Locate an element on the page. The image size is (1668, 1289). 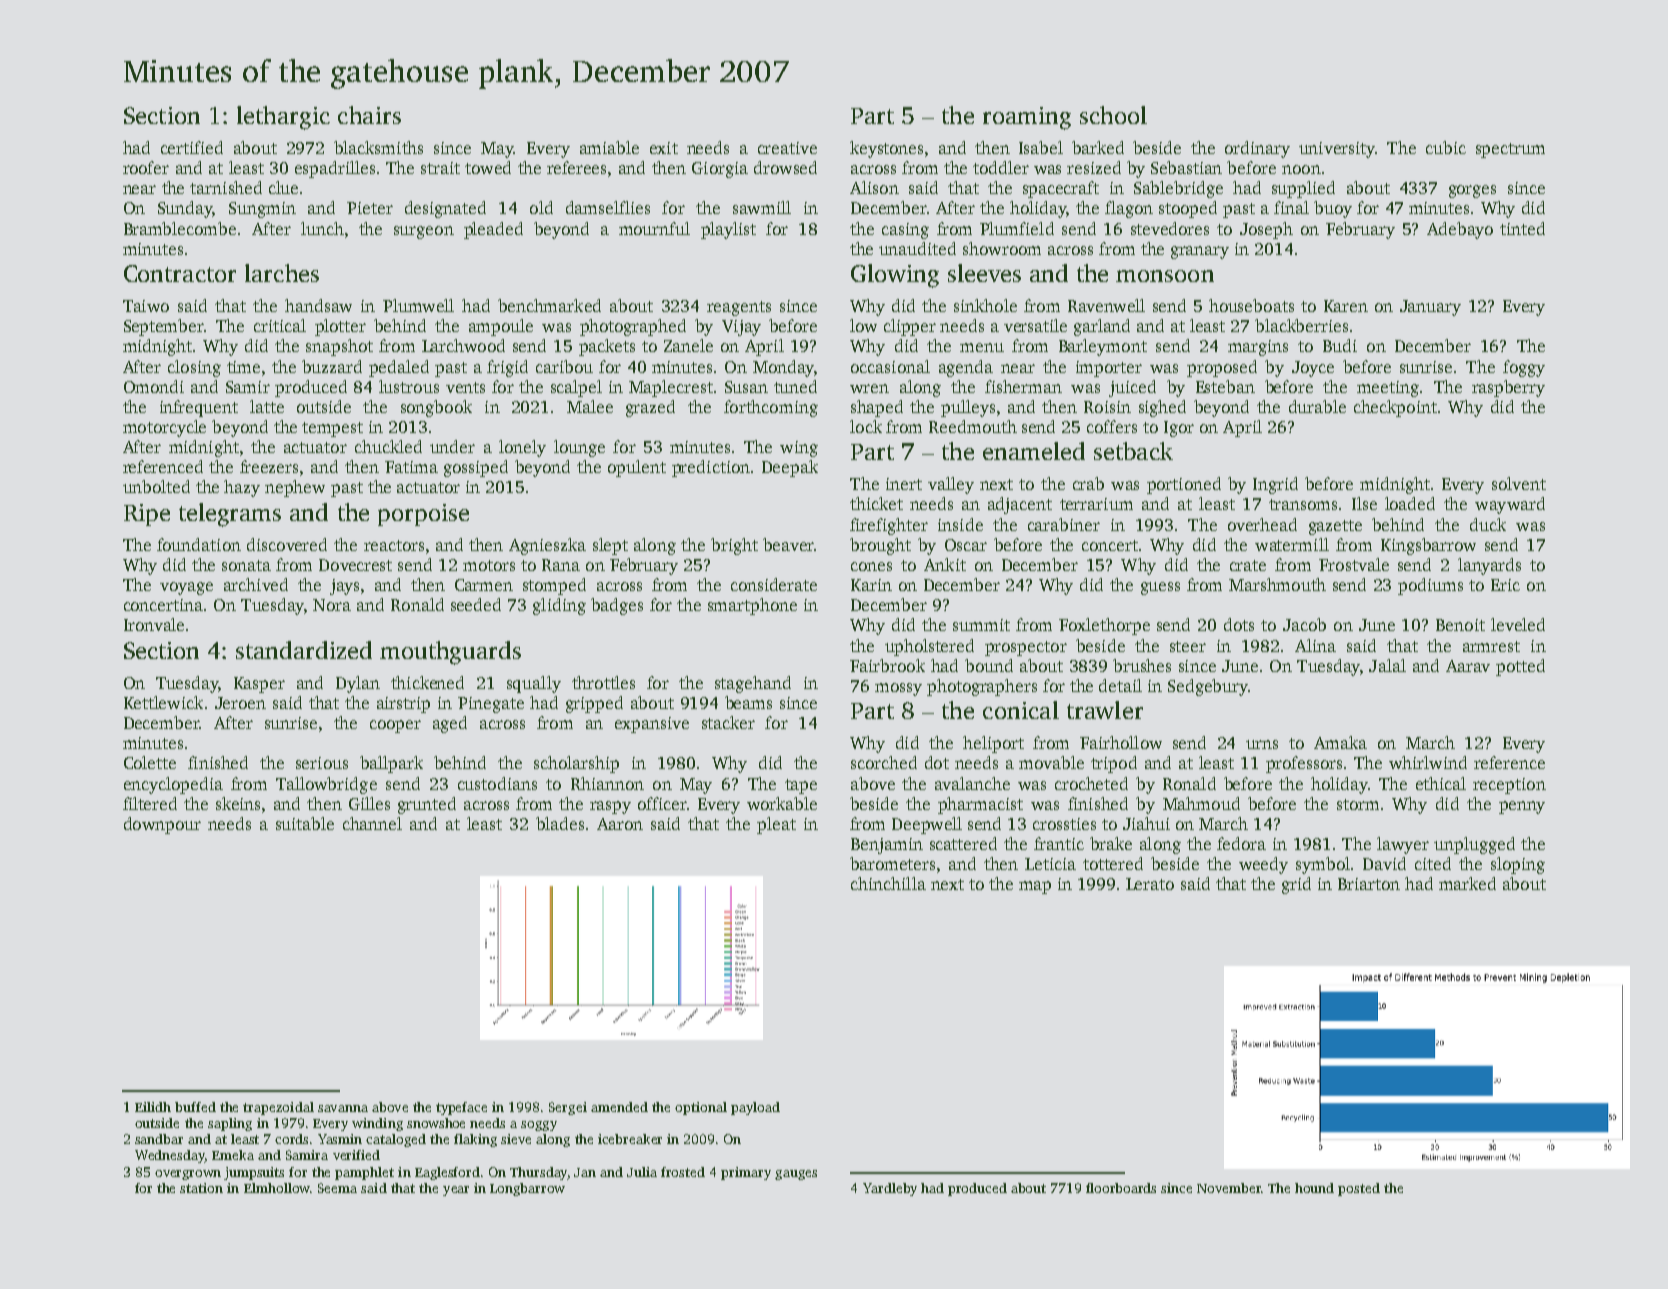
hound is located at coordinates (1314, 1188).
